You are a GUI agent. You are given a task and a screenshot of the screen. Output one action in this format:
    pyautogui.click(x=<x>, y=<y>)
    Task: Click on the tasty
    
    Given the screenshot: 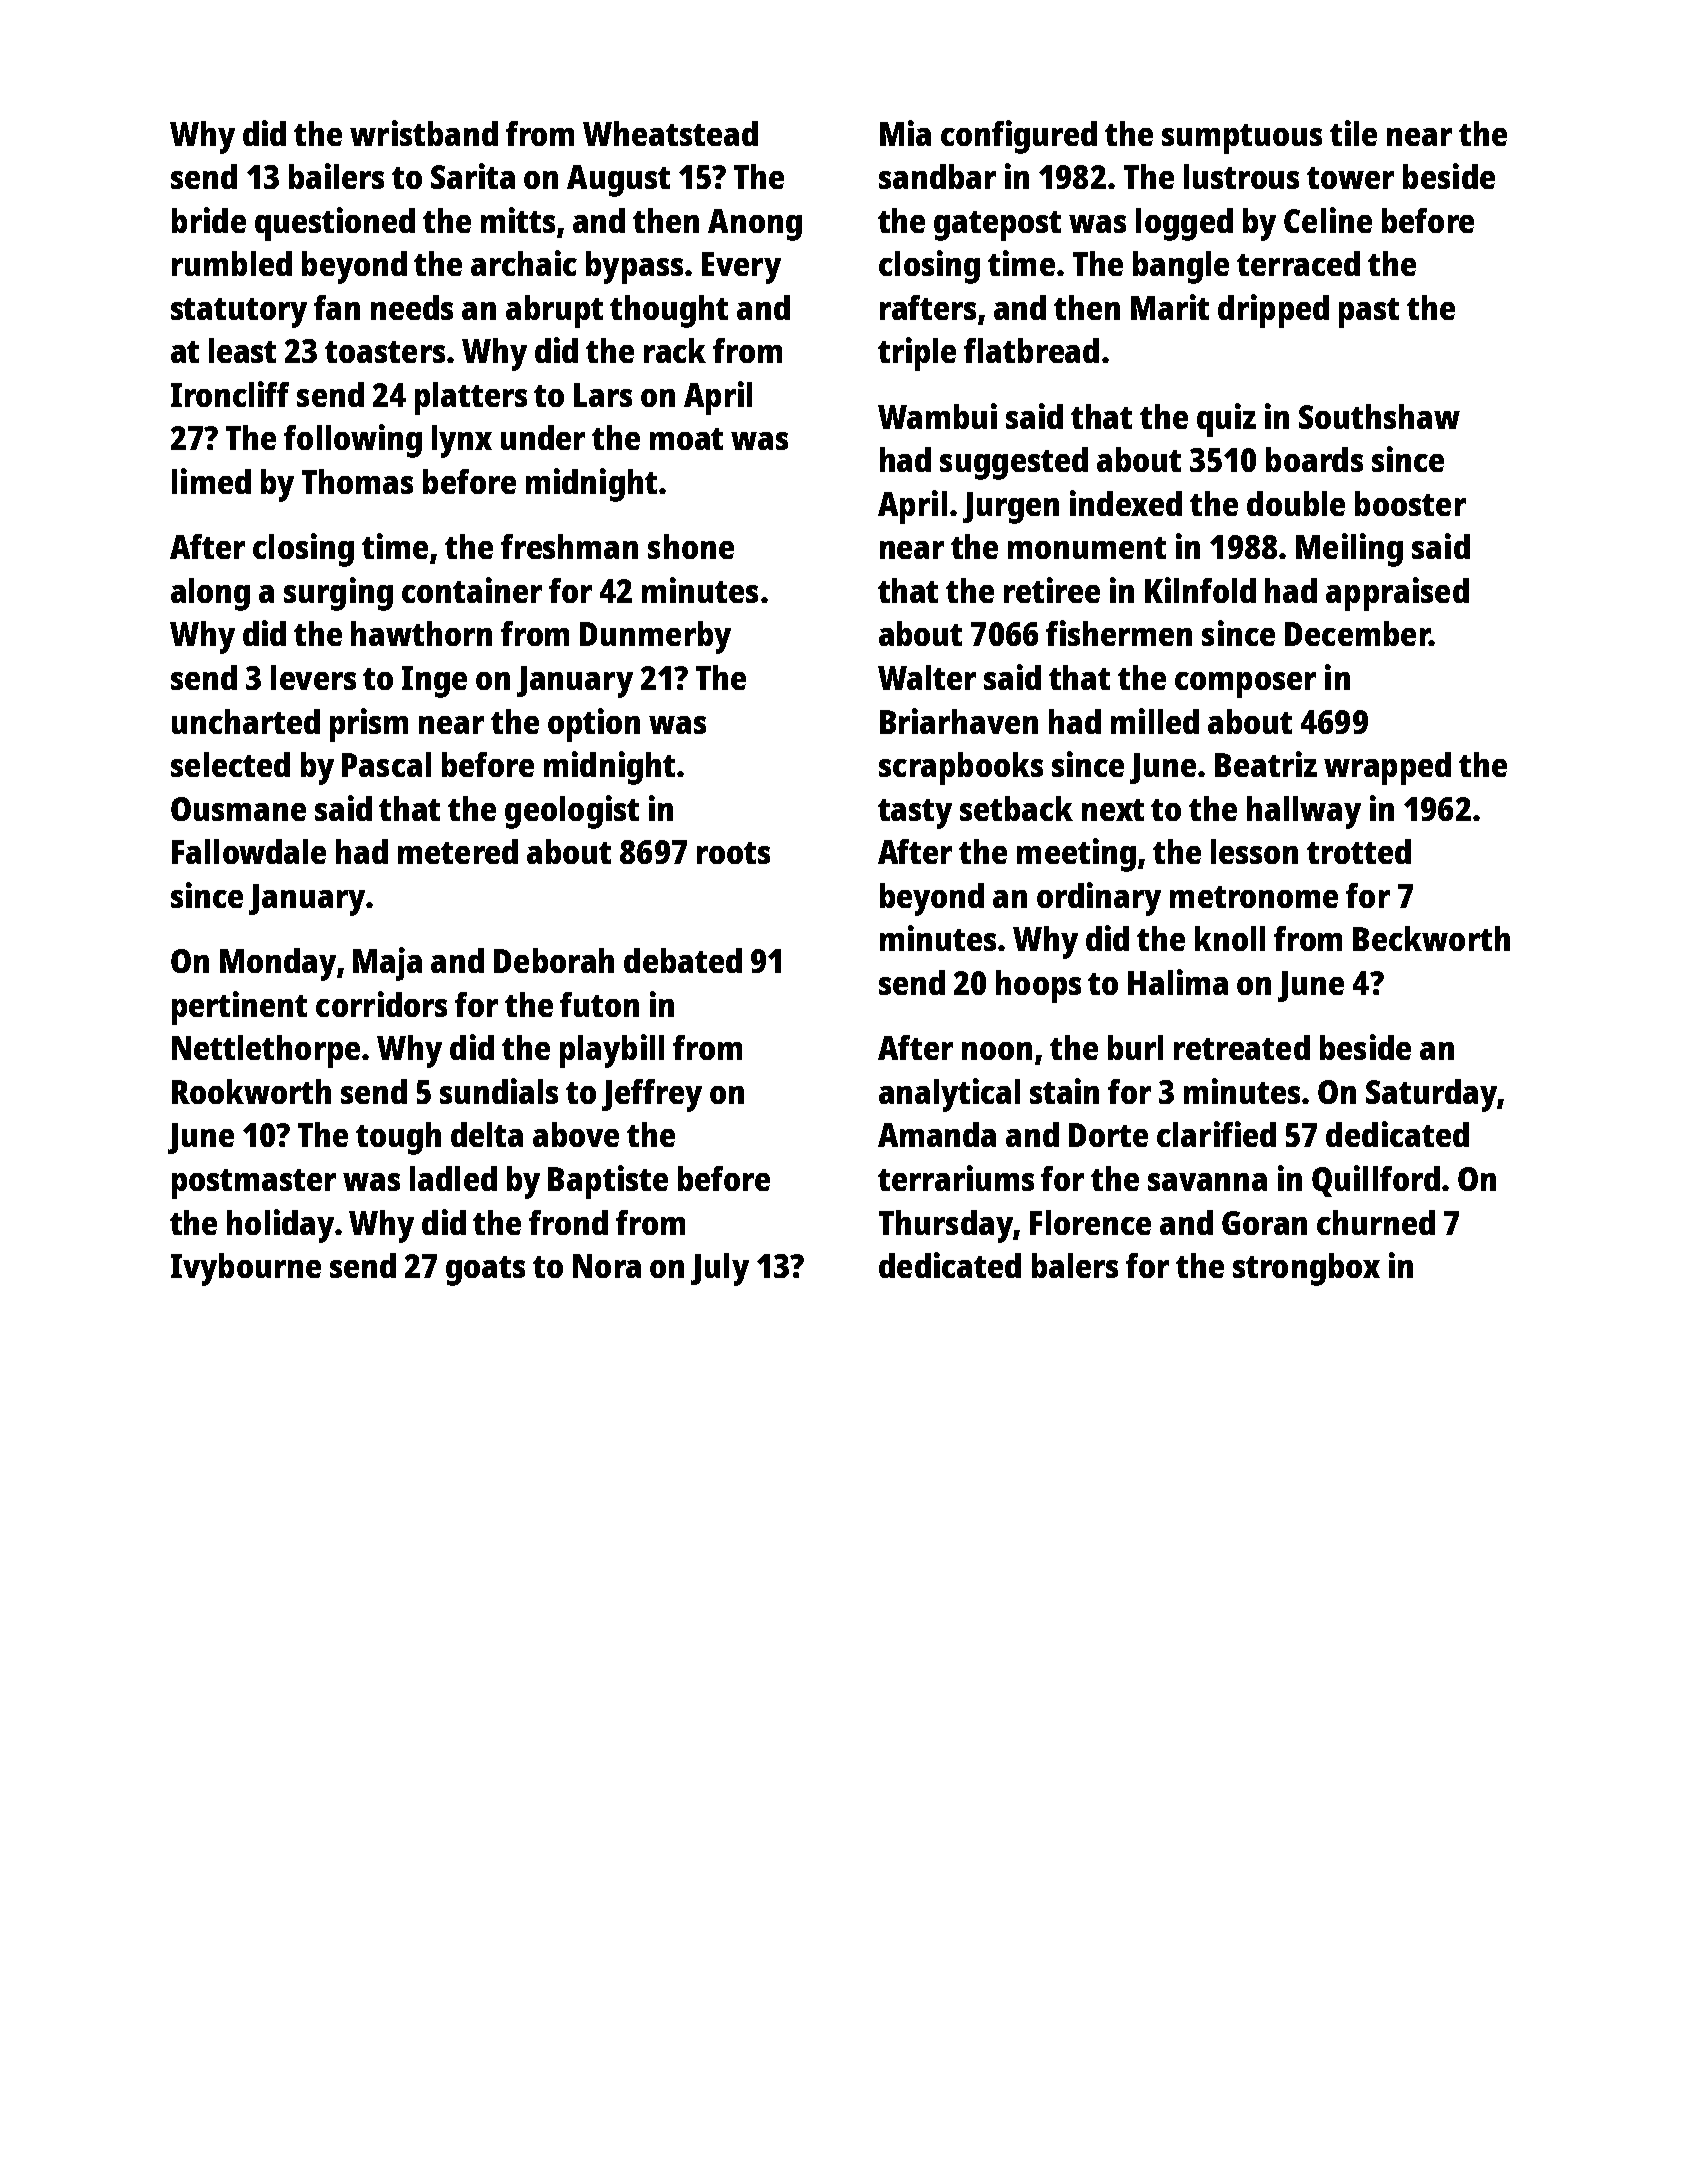 What is the action you would take?
    pyautogui.click(x=915, y=814)
